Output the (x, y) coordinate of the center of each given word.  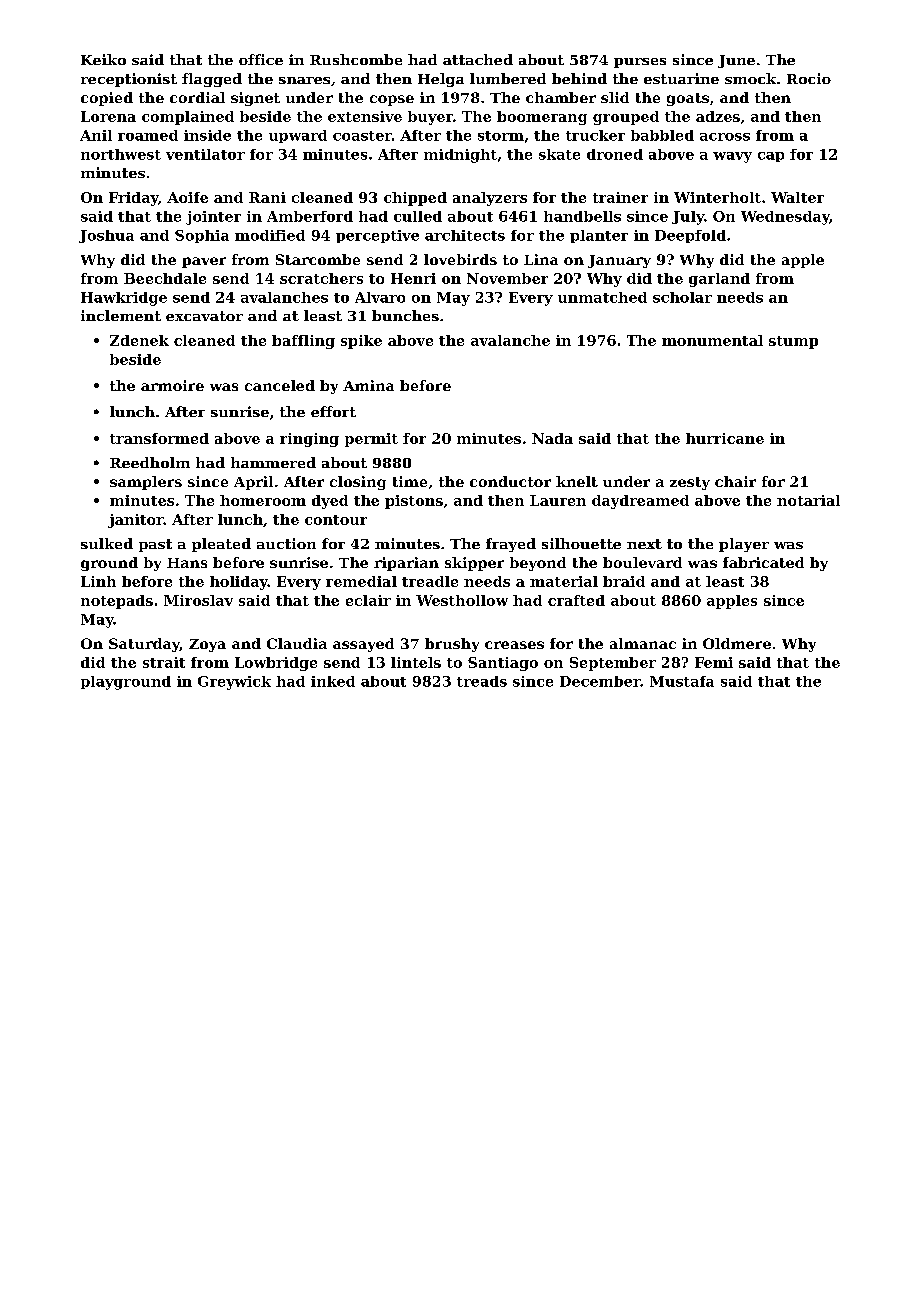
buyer (430, 118)
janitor (136, 521)
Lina (541, 259)
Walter (797, 197)
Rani (267, 197)
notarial (808, 500)
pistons (414, 502)
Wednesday (785, 218)
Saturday (144, 645)
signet (255, 99)
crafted (576, 600)
